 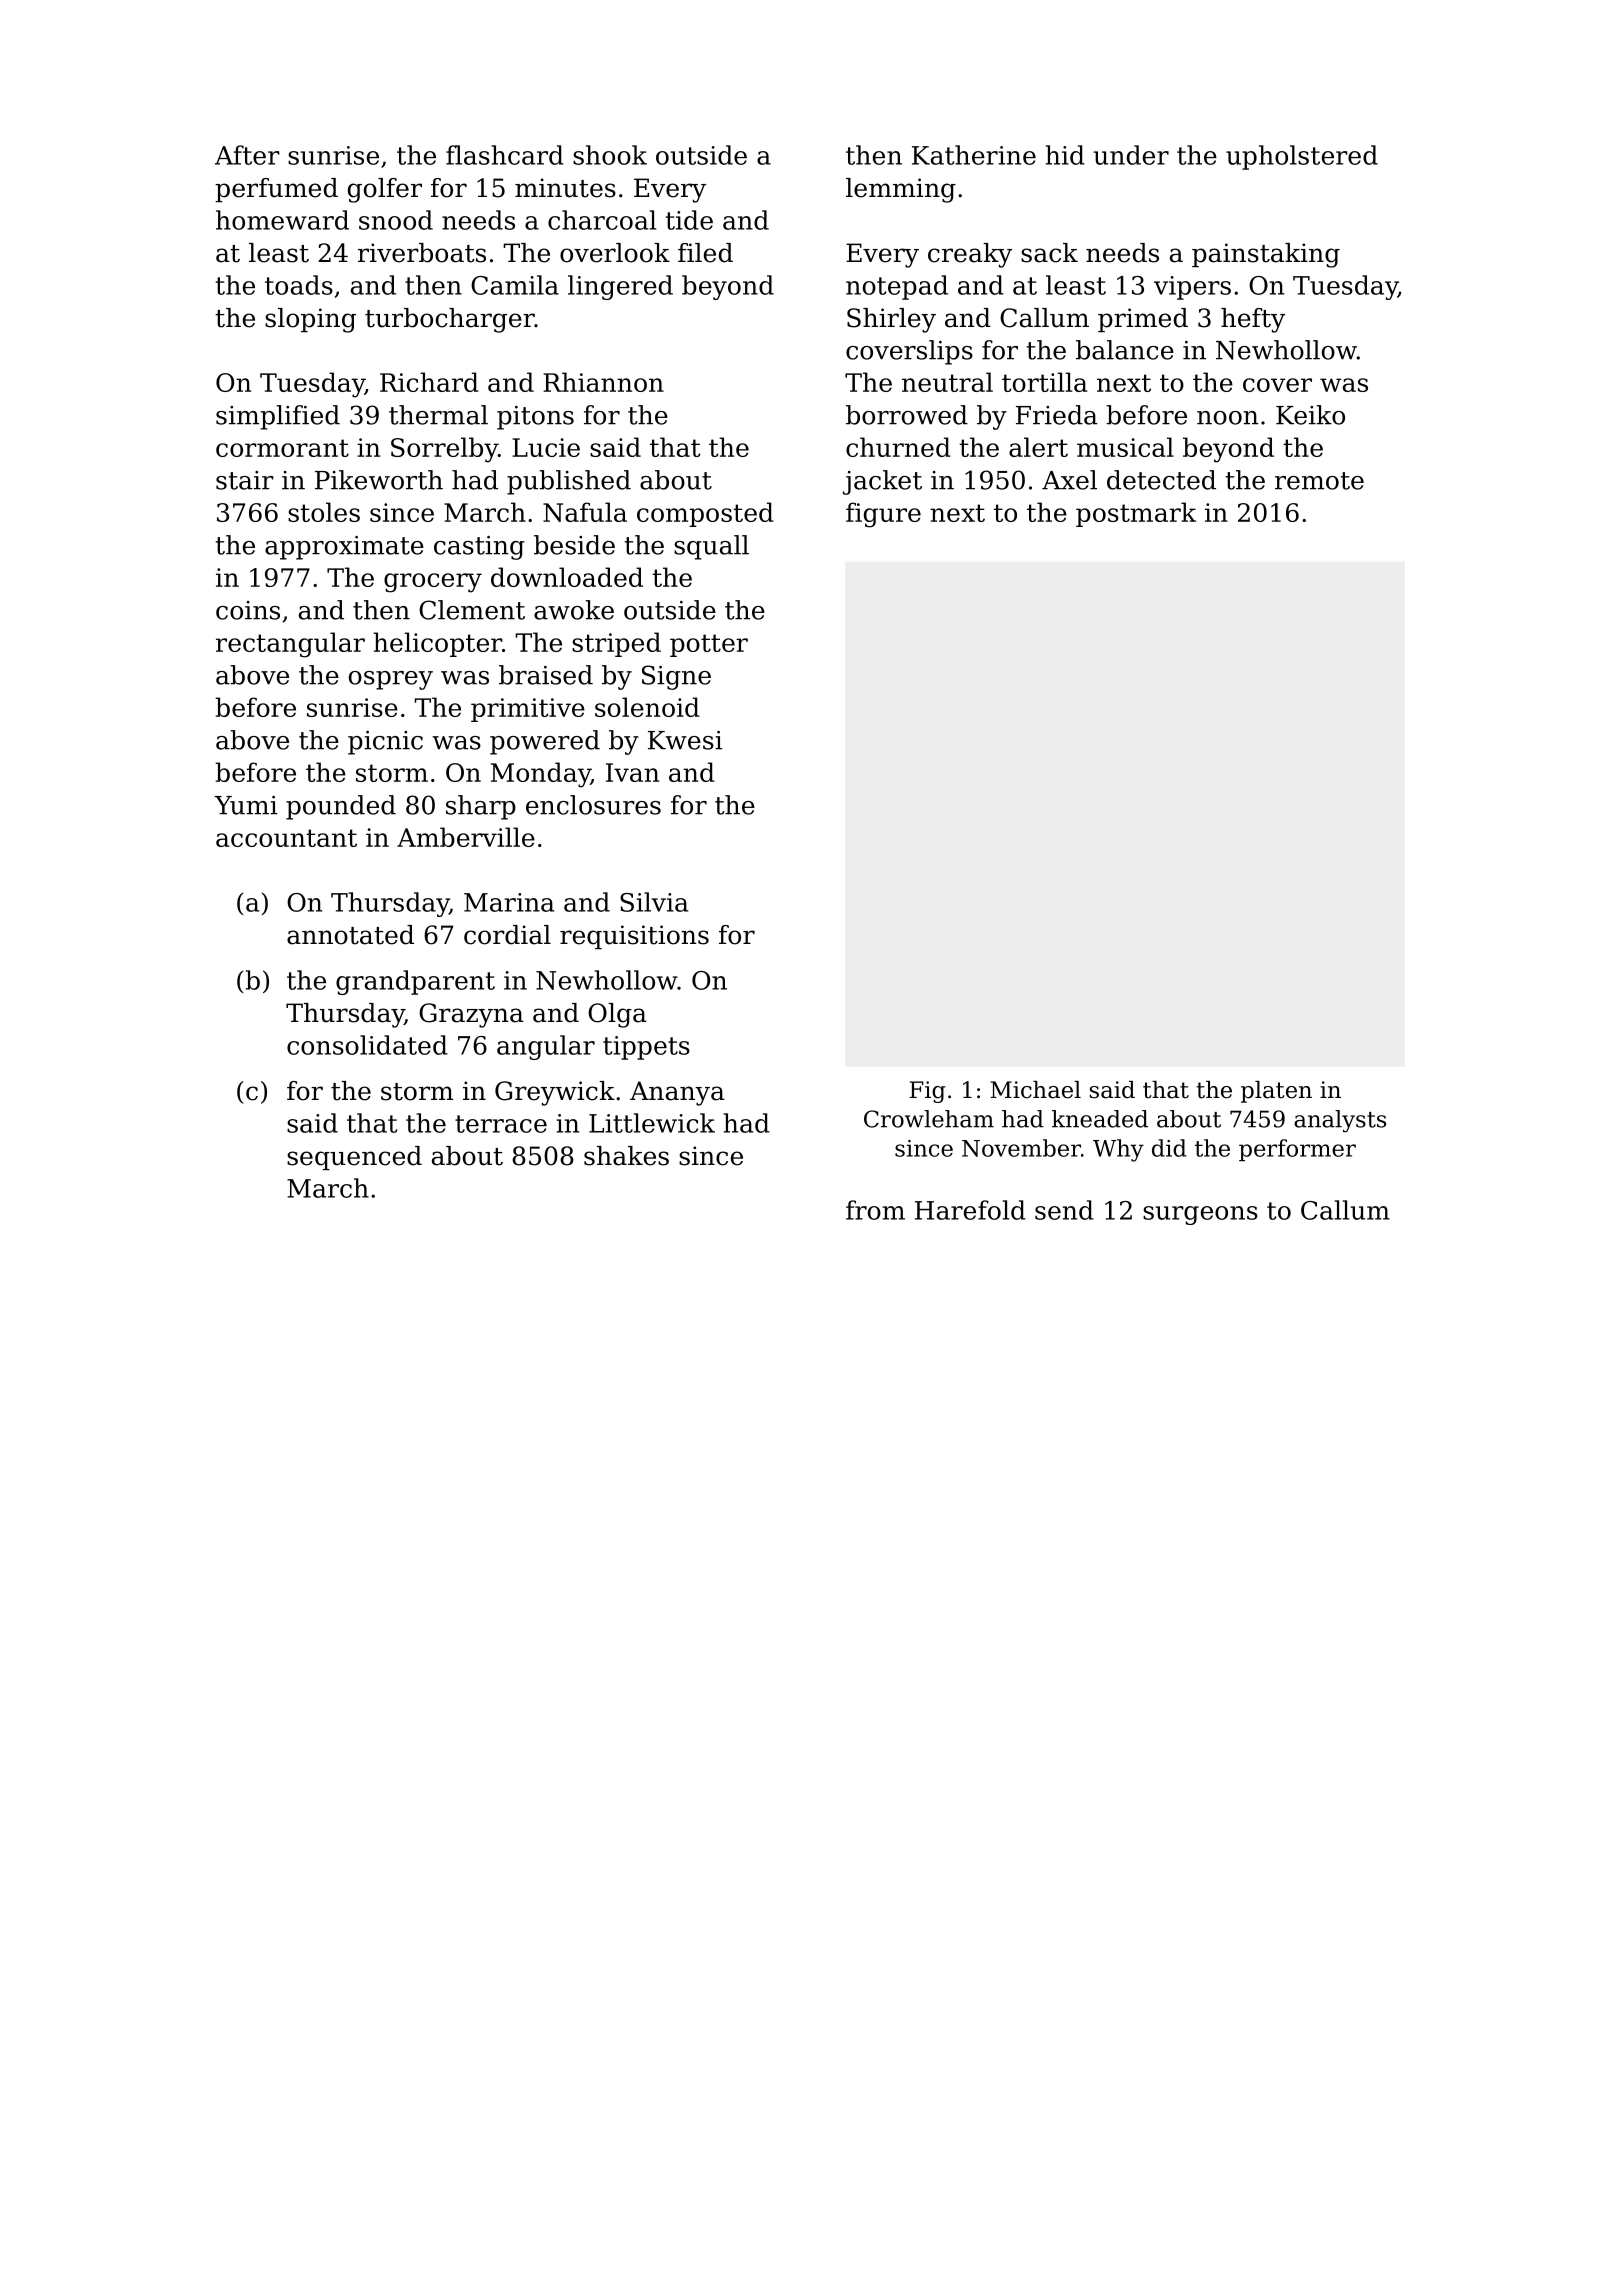 I want to click on sequenced, so click(x=354, y=1158).
